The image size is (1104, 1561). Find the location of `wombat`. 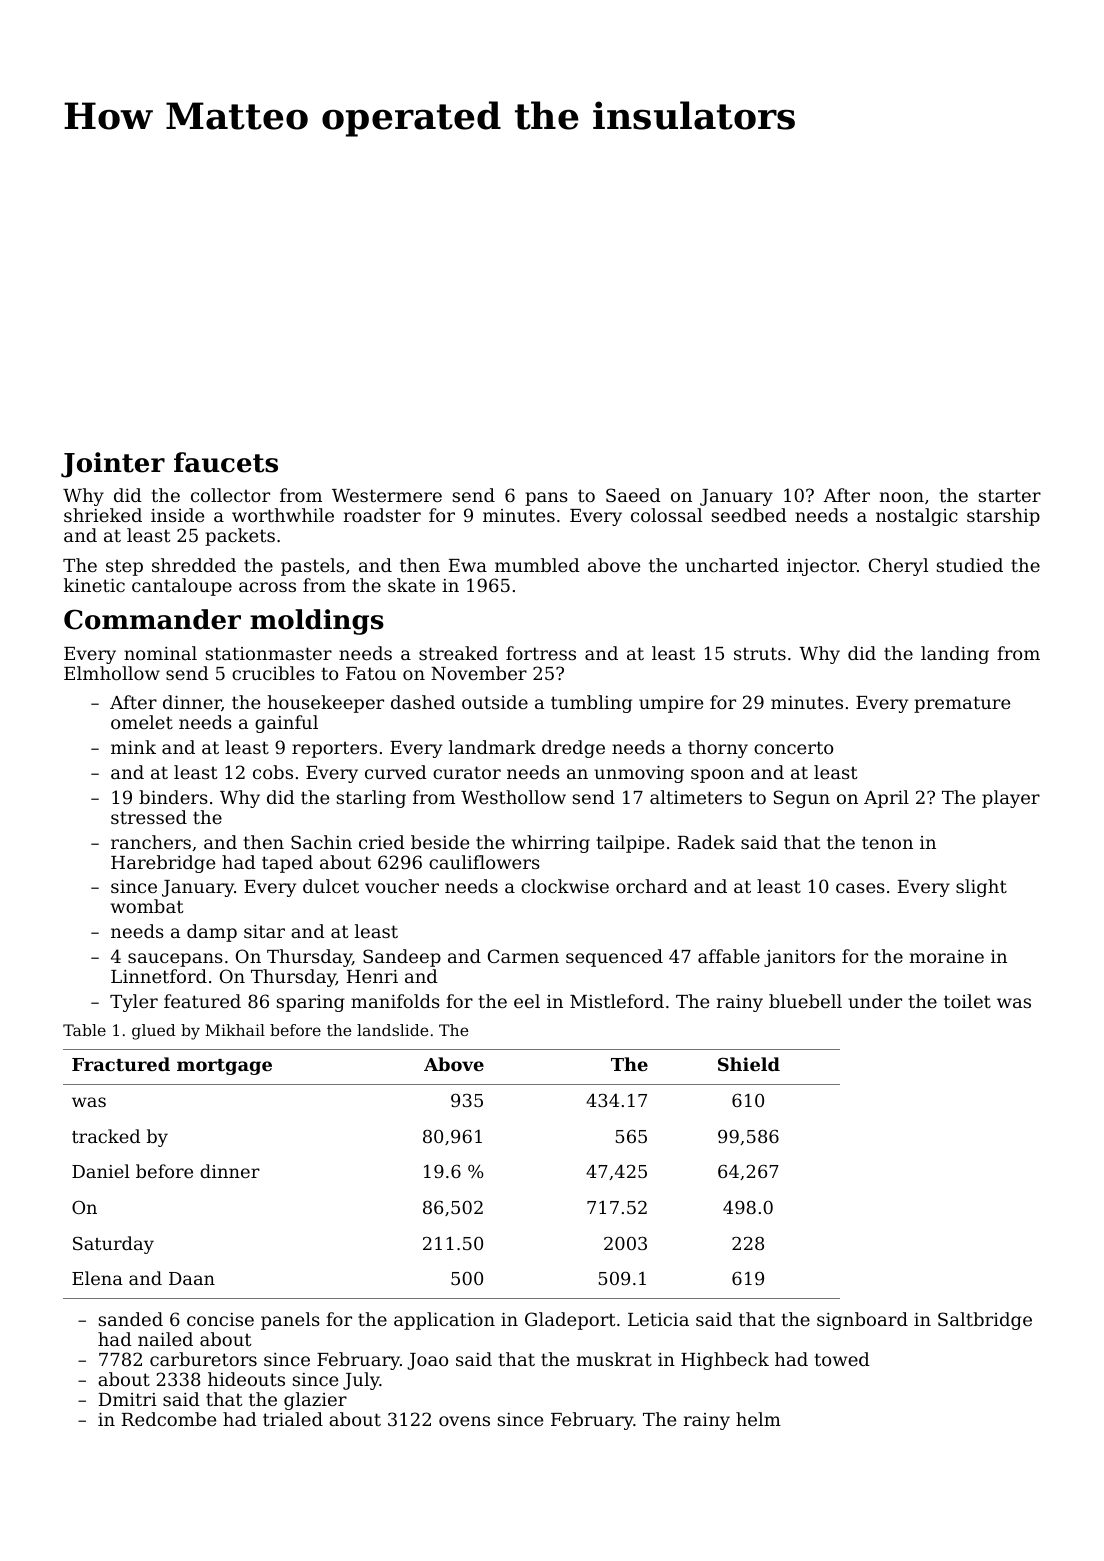

wombat is located at coordinates (146, 906).
